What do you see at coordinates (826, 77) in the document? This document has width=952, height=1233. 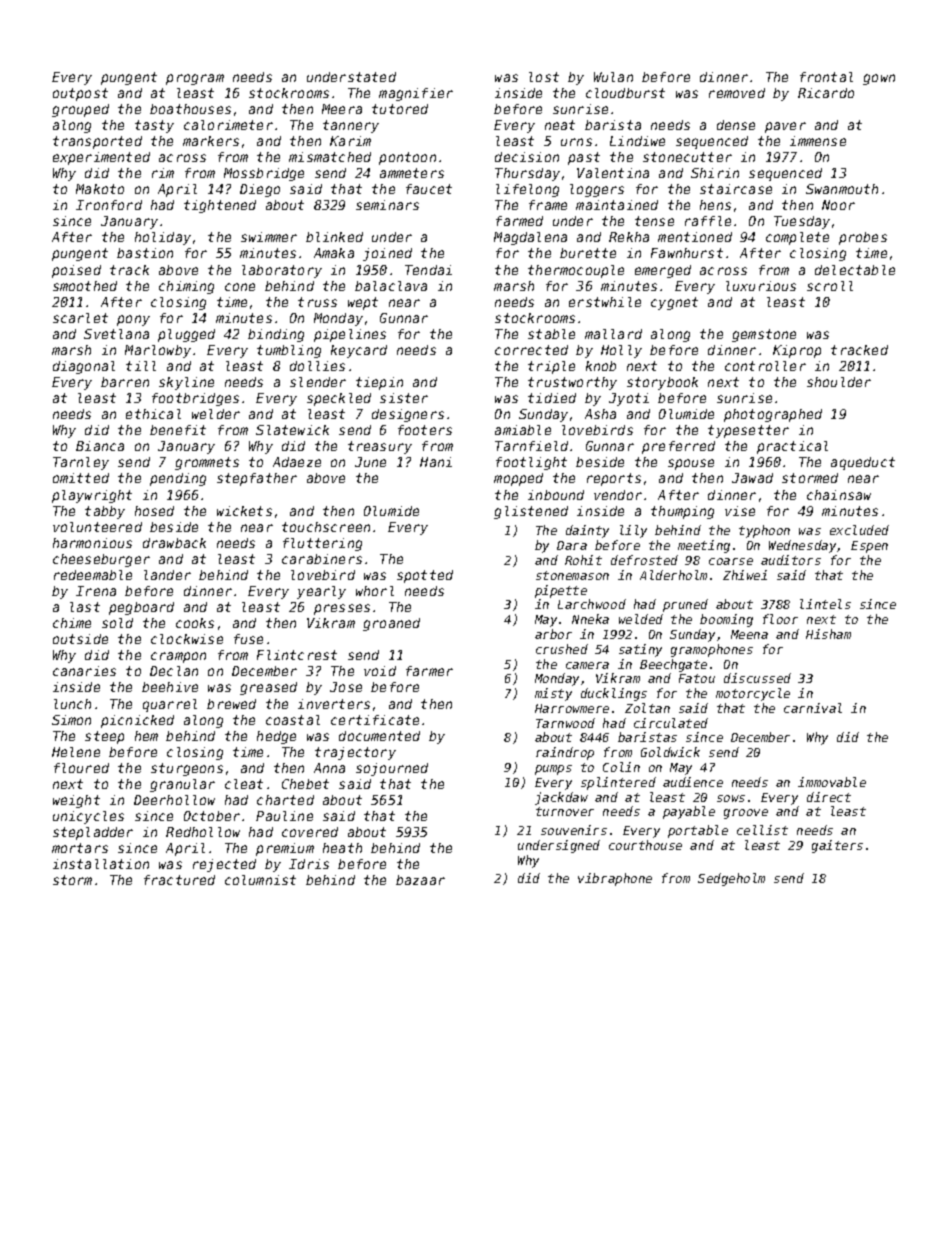 I see `frontal` at bounding box center [826, 77].
